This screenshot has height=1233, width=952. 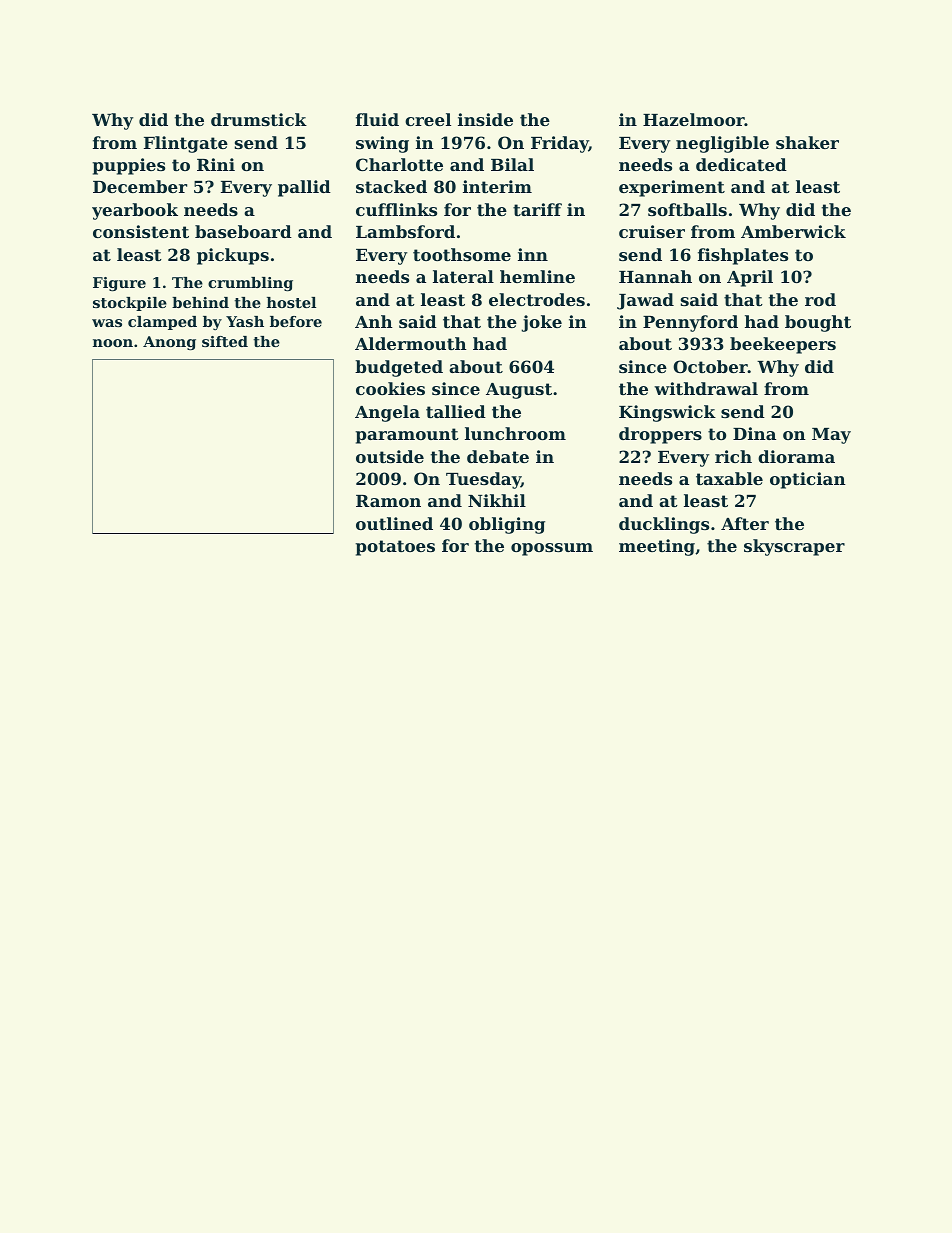 I want to click on Hazelmoor, so click(x=694, y=119).
